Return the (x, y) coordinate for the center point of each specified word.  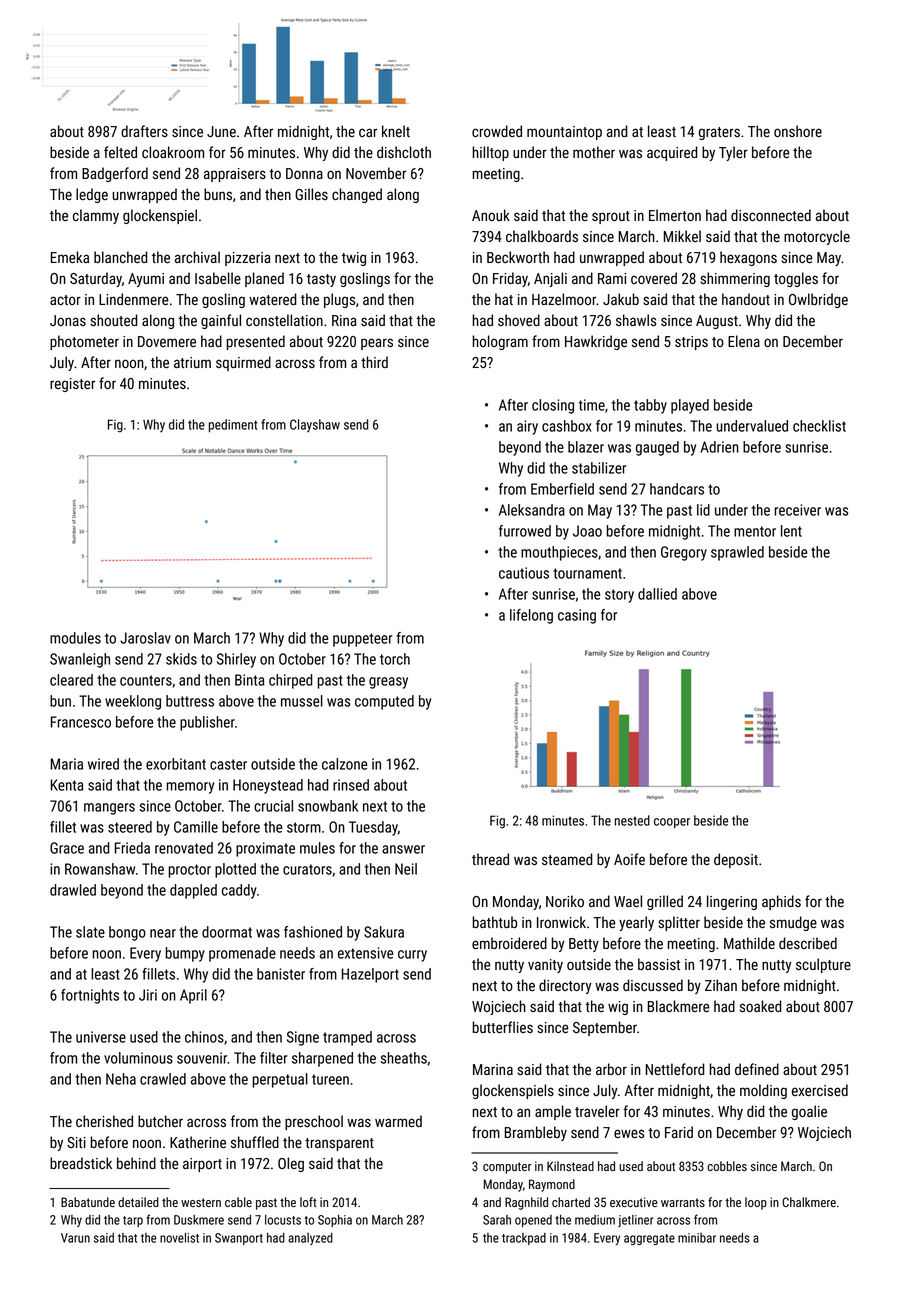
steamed (567, 859)
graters (719, 133)
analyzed (310, 1239)
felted (120, 152)
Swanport (239, 1239)
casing (577, 616)
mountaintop (564, 133)
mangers (109, 809)
